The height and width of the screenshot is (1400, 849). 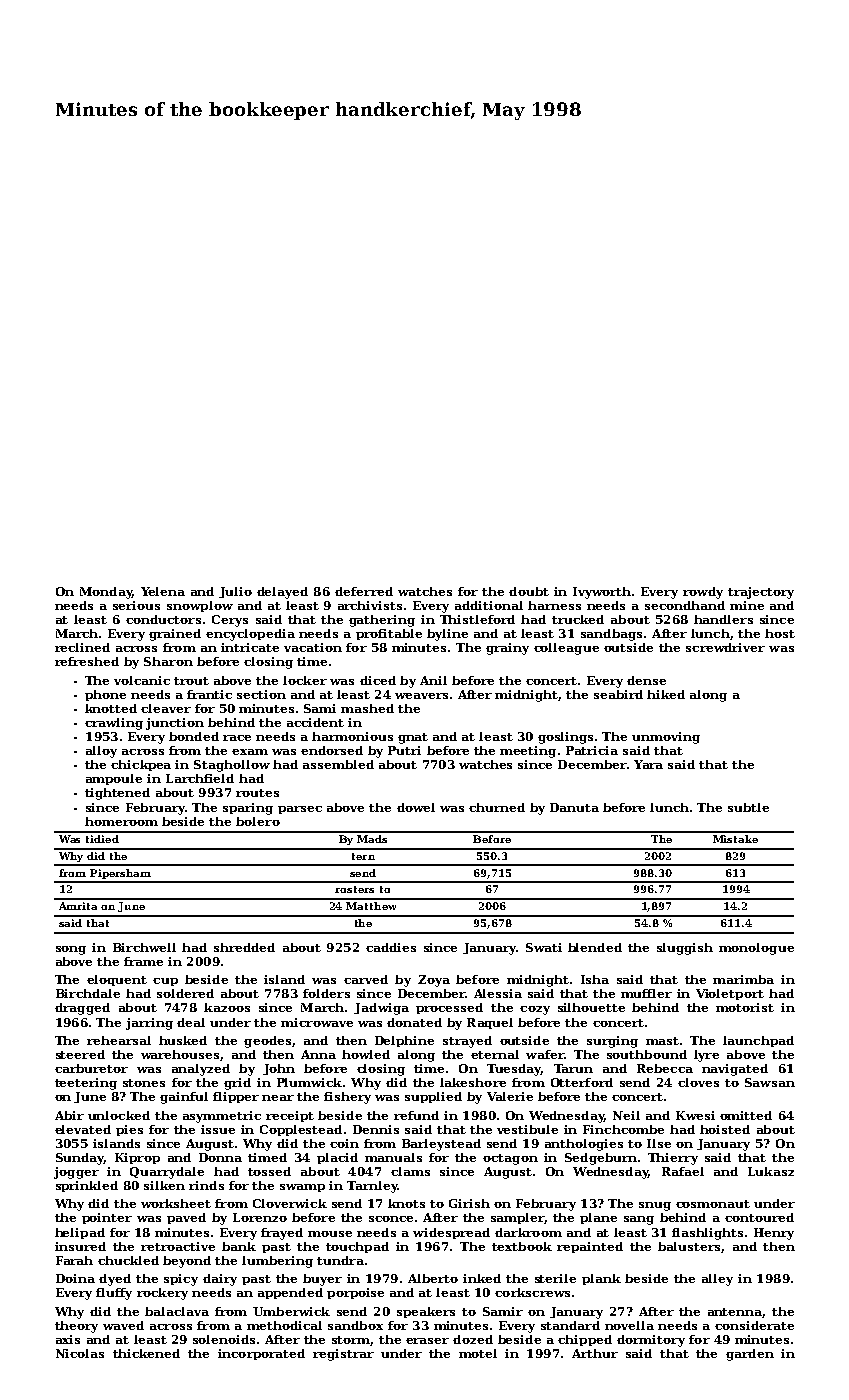 What do you see at coordinates (351, 1340) in the screenshot?
I see `storm` at bounding box center [351, 1340].
